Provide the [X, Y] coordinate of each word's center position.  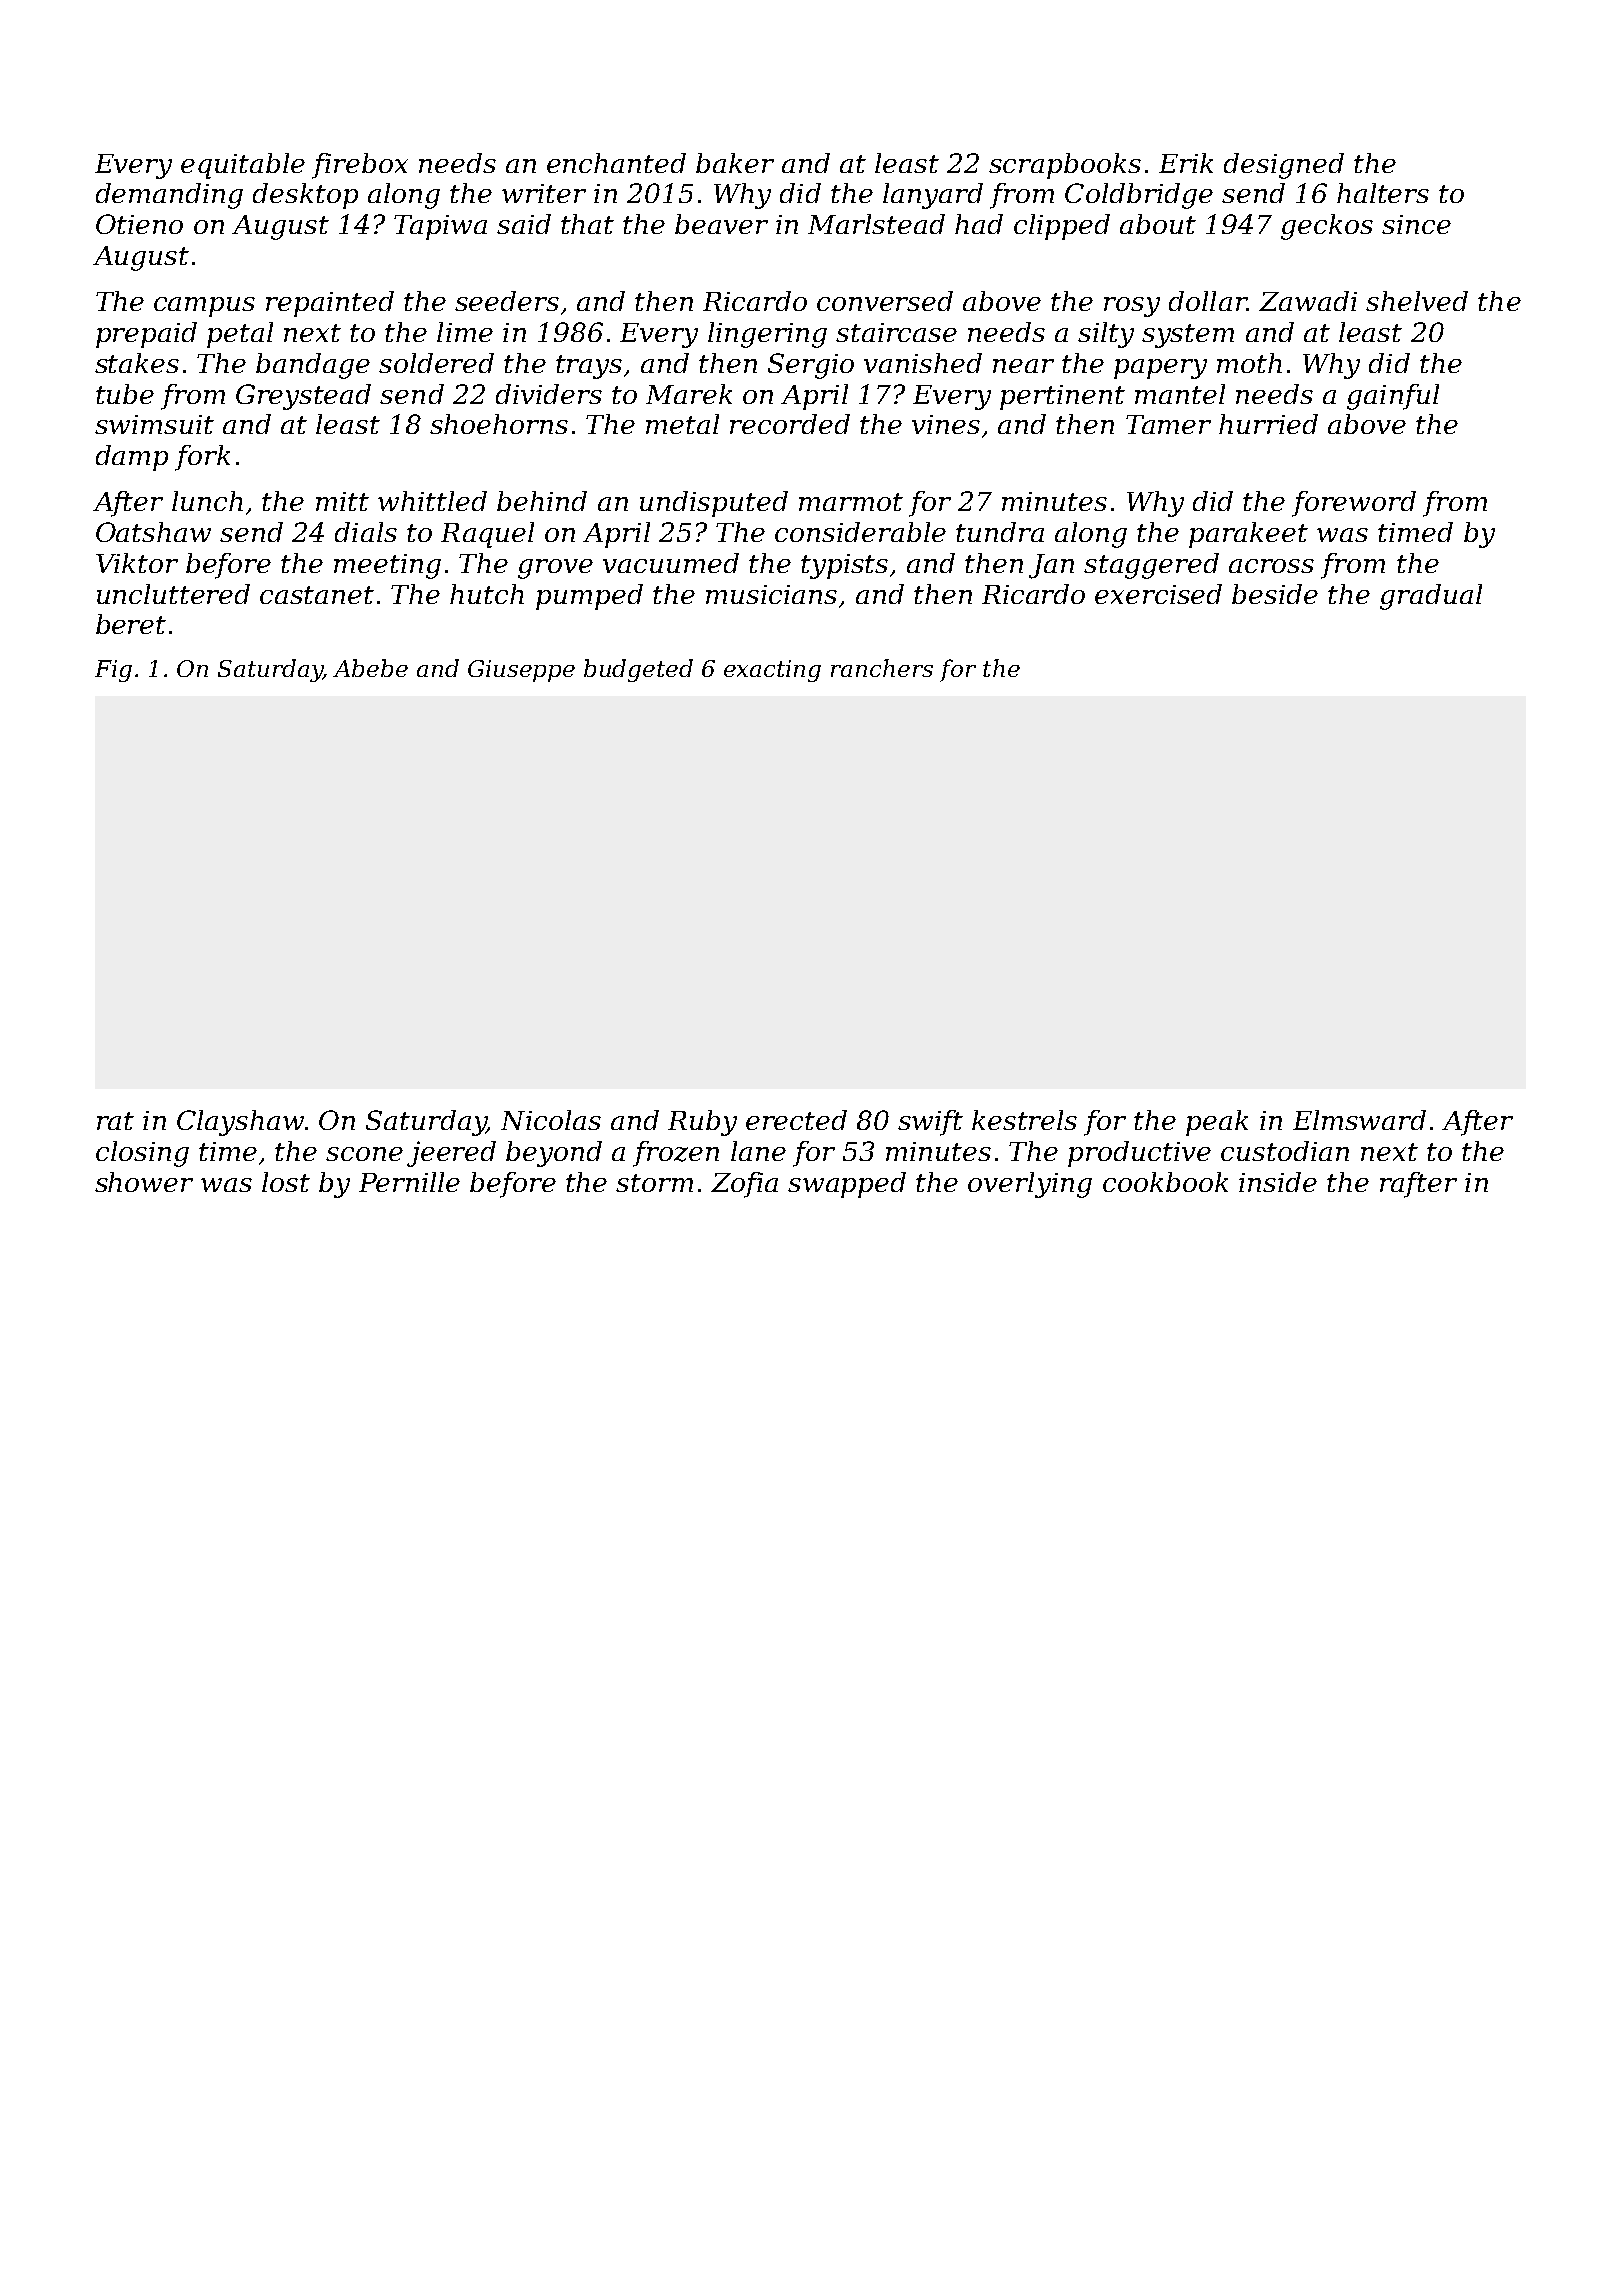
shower [144, 1182]
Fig [113, 671]
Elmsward [1359, 1120]
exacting [772, 671]
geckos [1327, 227]
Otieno [139, 224]
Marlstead [876, 224]
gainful [1393, 397]
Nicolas [551, 1120]
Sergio [811, 366]
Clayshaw [240, 1123]
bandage [313, 366]
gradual [1431, 597]
